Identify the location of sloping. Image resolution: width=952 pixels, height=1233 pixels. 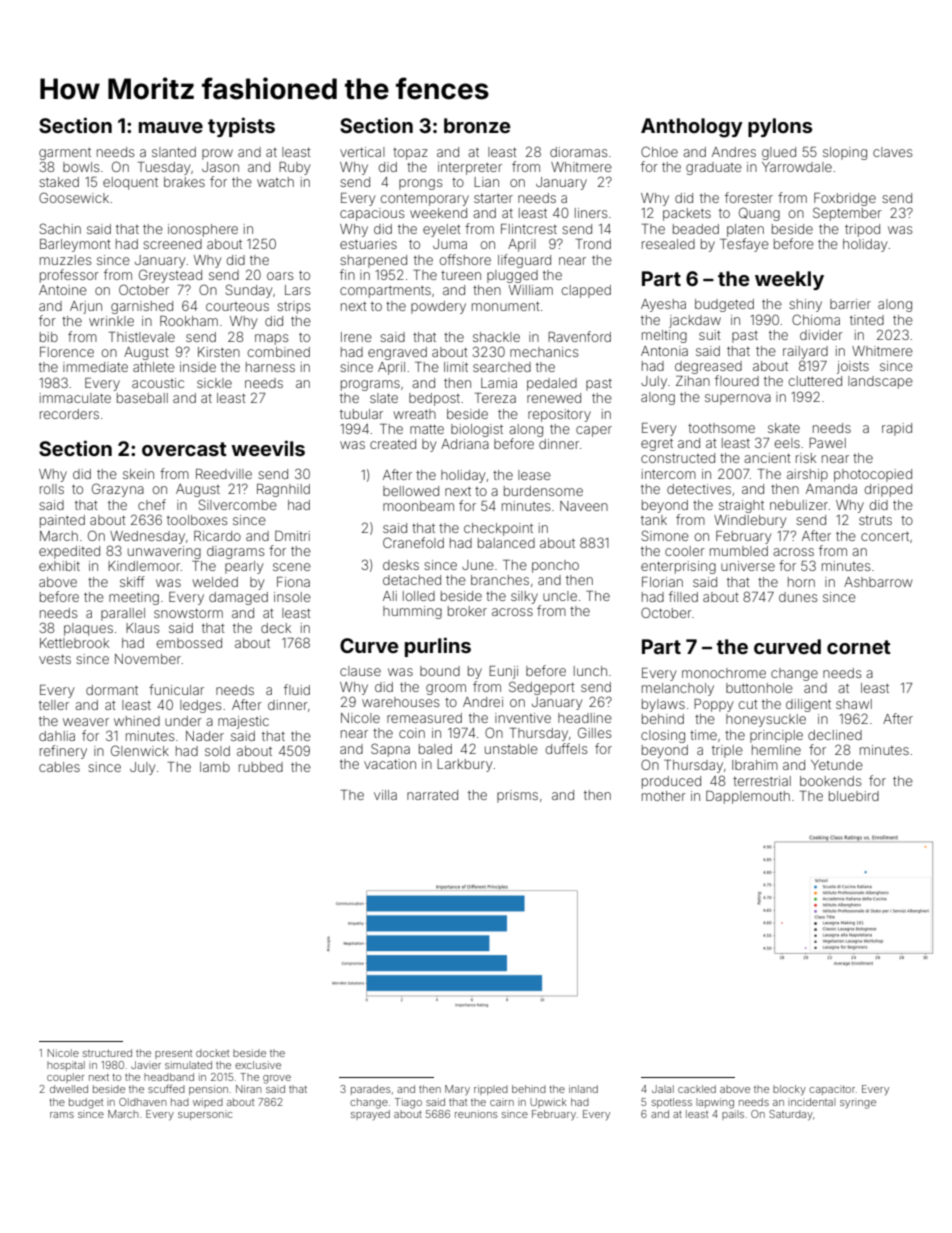
(845, 153).
